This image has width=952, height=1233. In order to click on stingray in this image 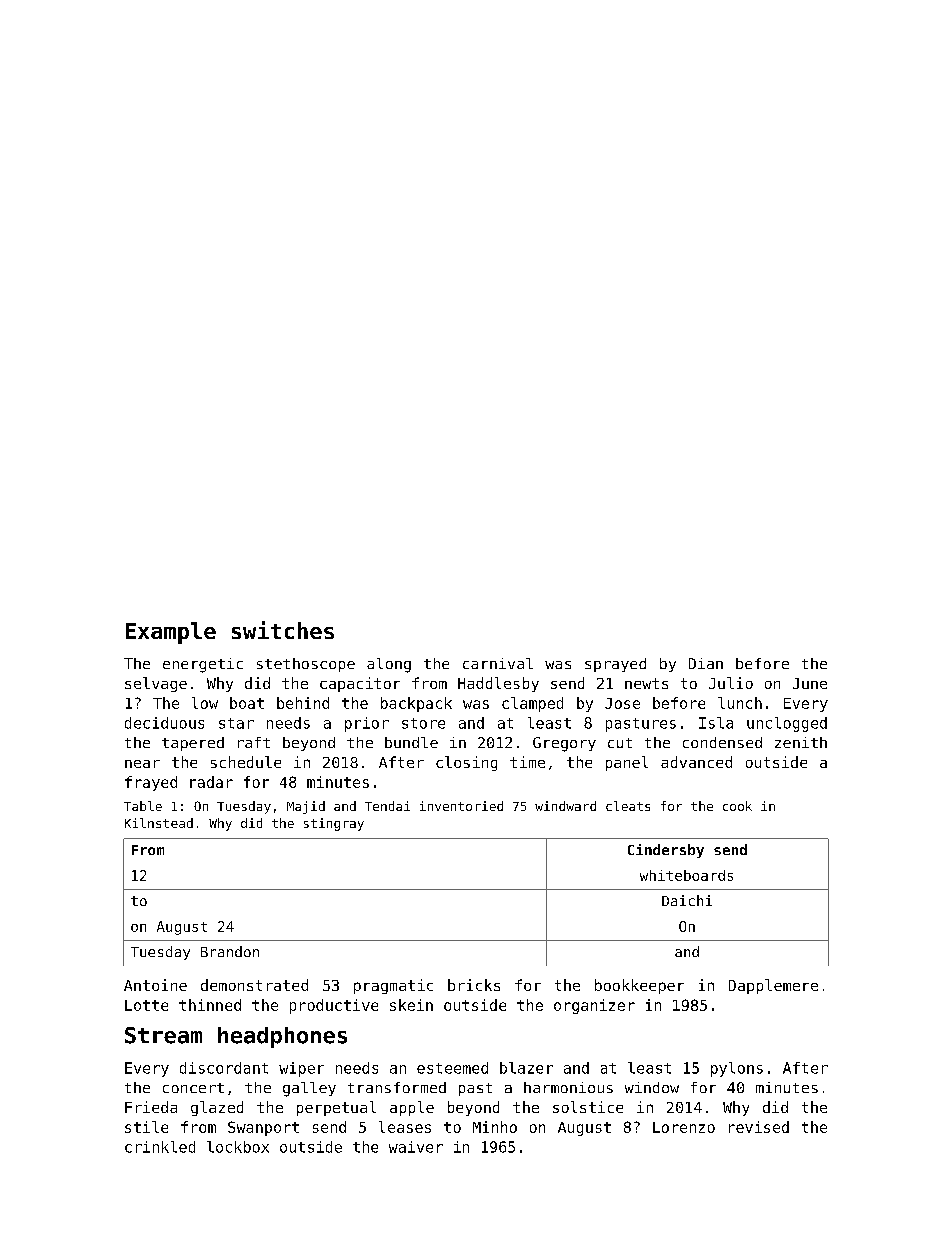, I will do `click(334, 824)`.
